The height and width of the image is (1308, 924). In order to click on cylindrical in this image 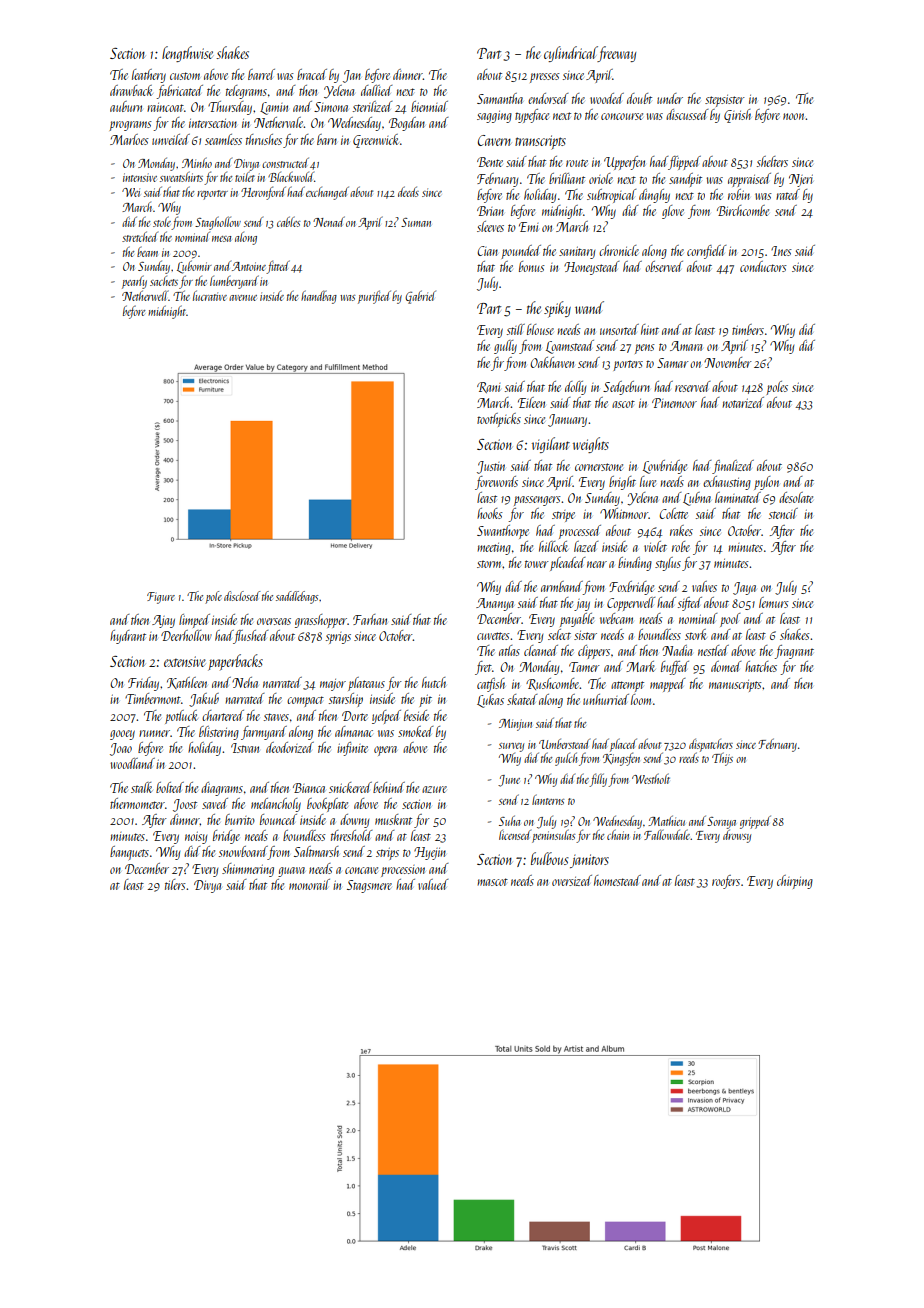, I will do `click(571, 54)`.
